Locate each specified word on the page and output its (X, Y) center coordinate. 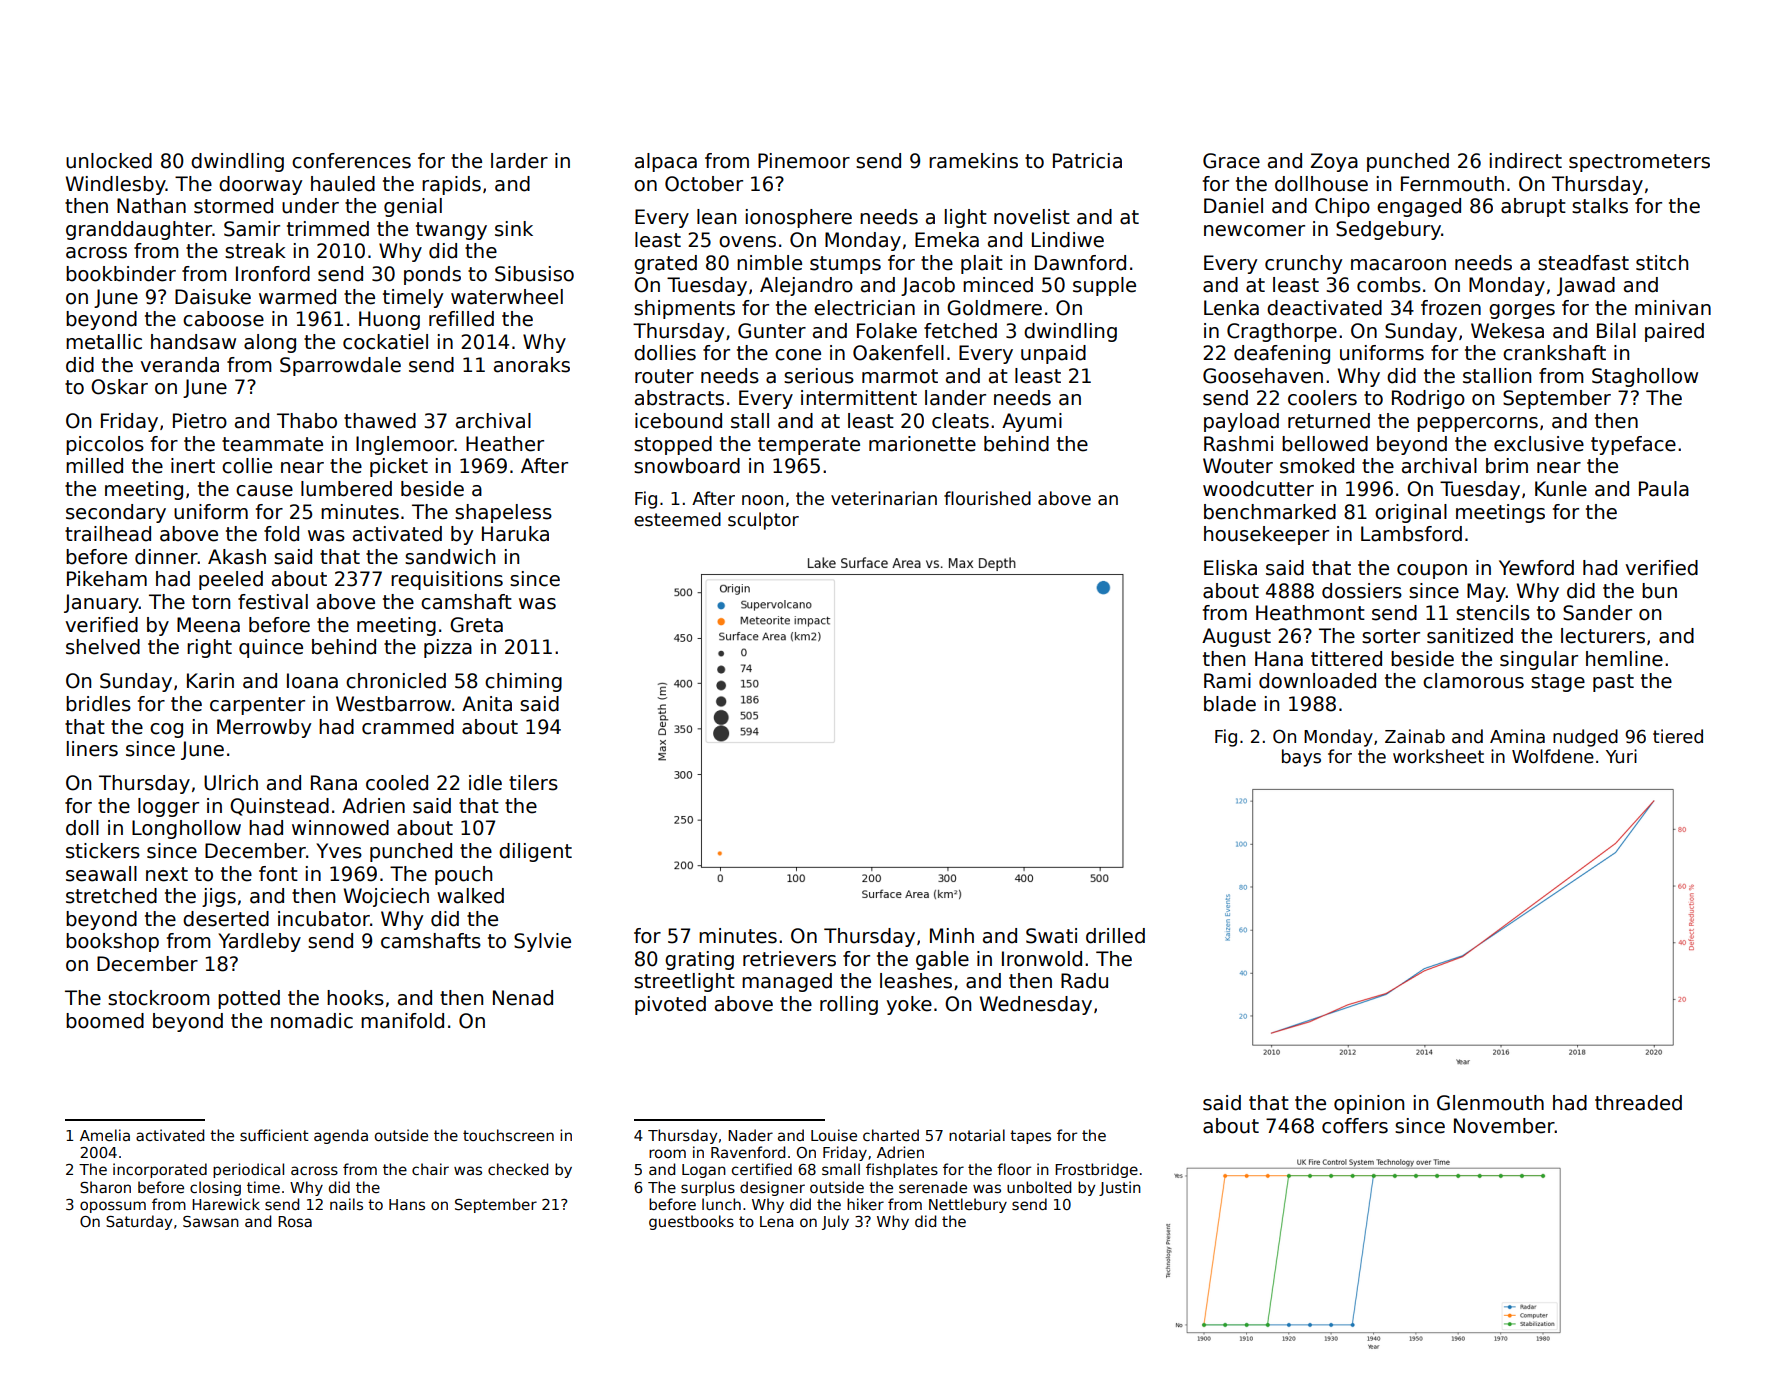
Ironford (273, 274)
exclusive (1539, 444)
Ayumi (1032, 422)
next (167, 874)
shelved (103, 647)
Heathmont (1310, 613)
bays (1301, 758)
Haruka (515, 534)
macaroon (1398, 265)
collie (247, 466)
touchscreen (508, 1135)
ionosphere (799, 218)
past (1613, 683)
